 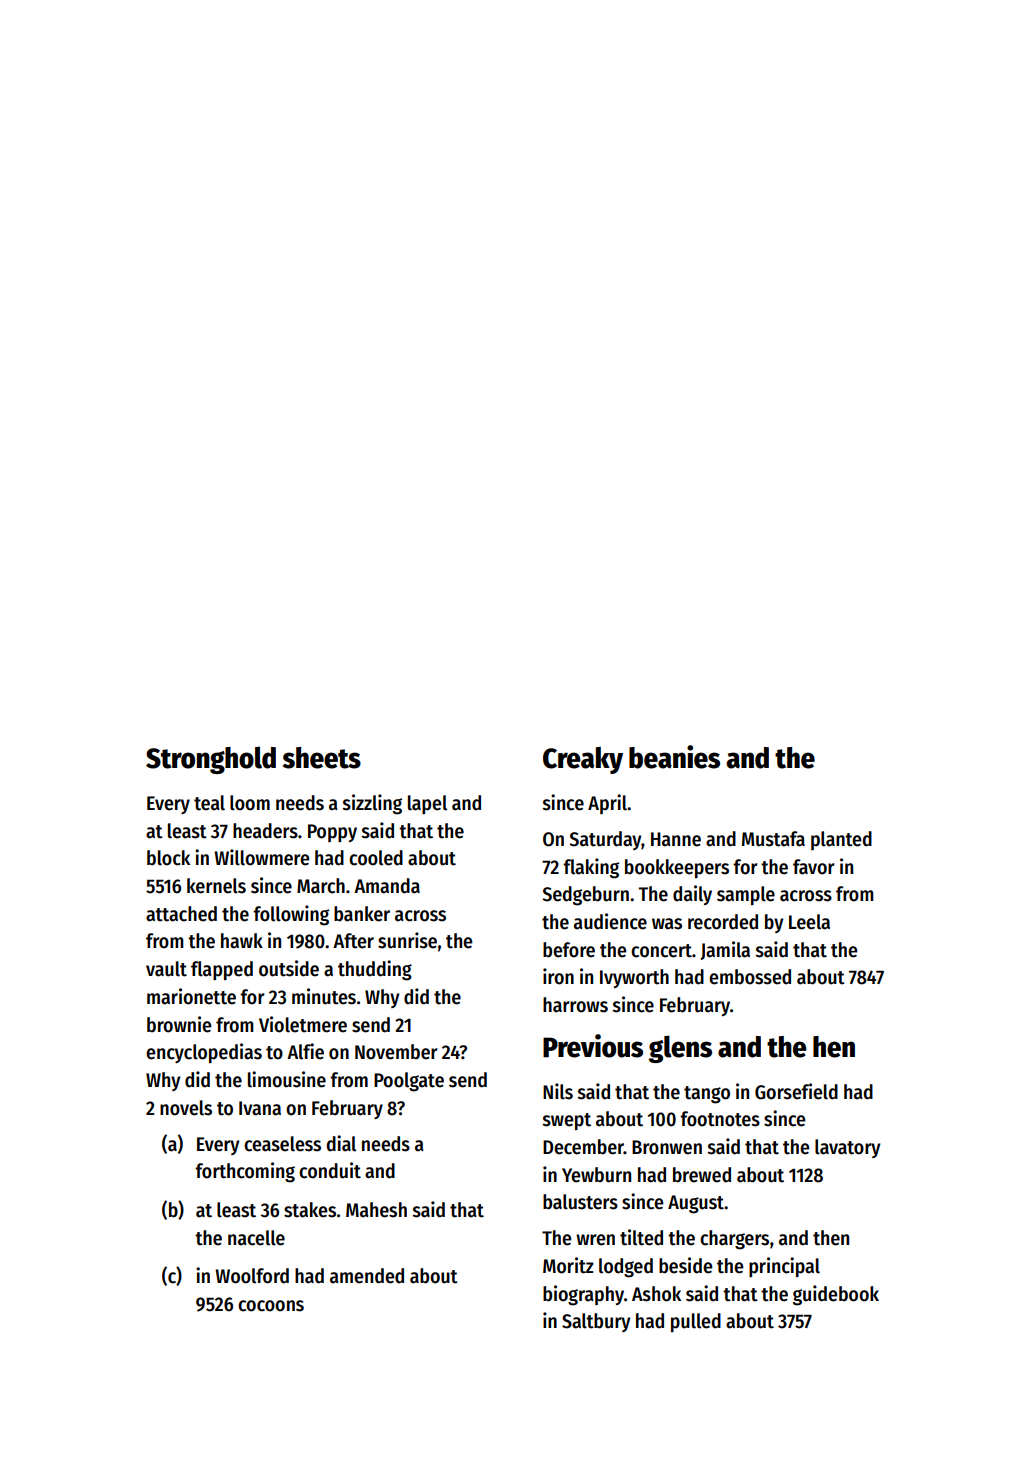 I want to click on beanies, so click(x=674, y=757).
